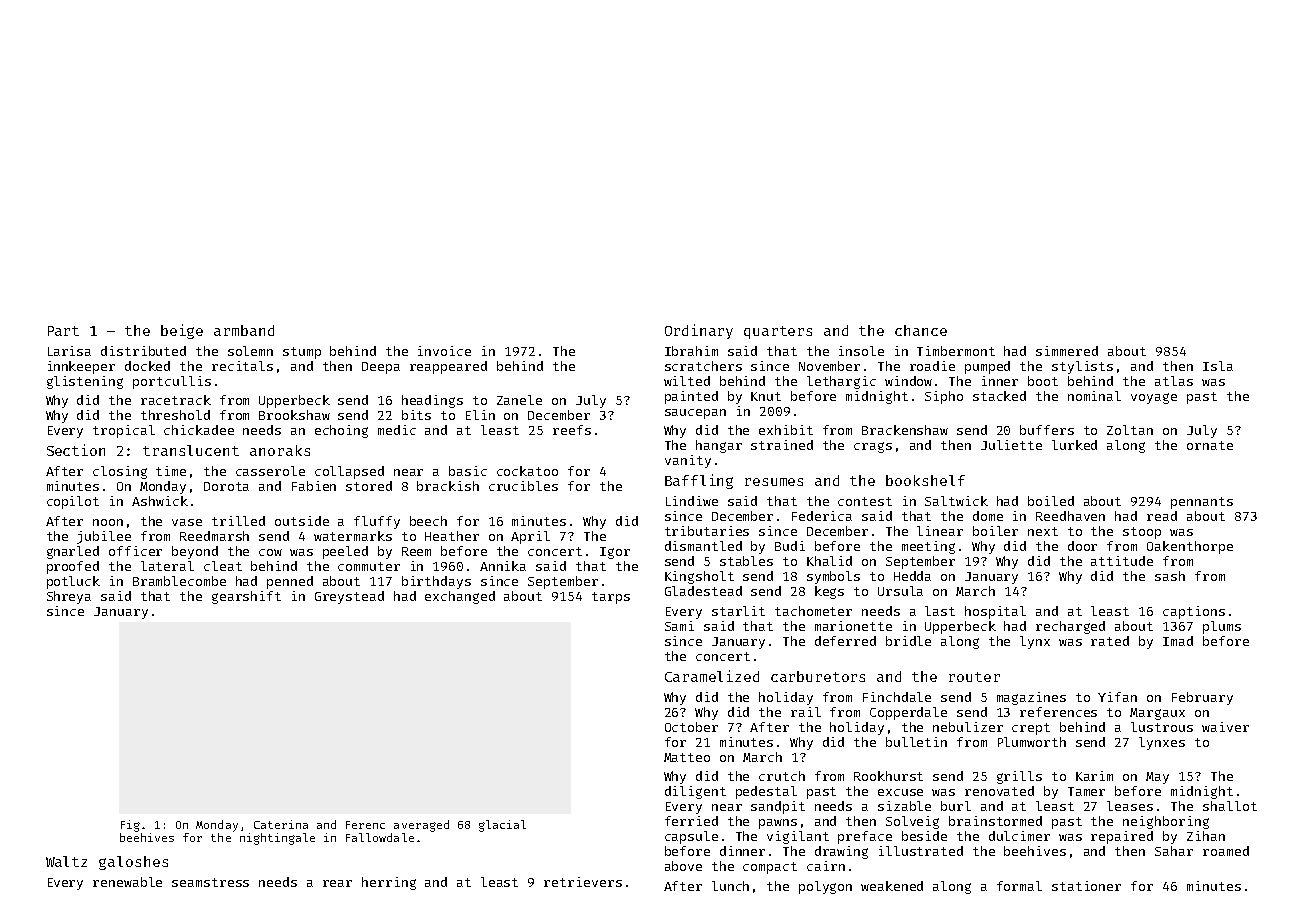  Describe the element at coordinates (925, 480) in the screenshot. I see `bookshelf` at that location.
